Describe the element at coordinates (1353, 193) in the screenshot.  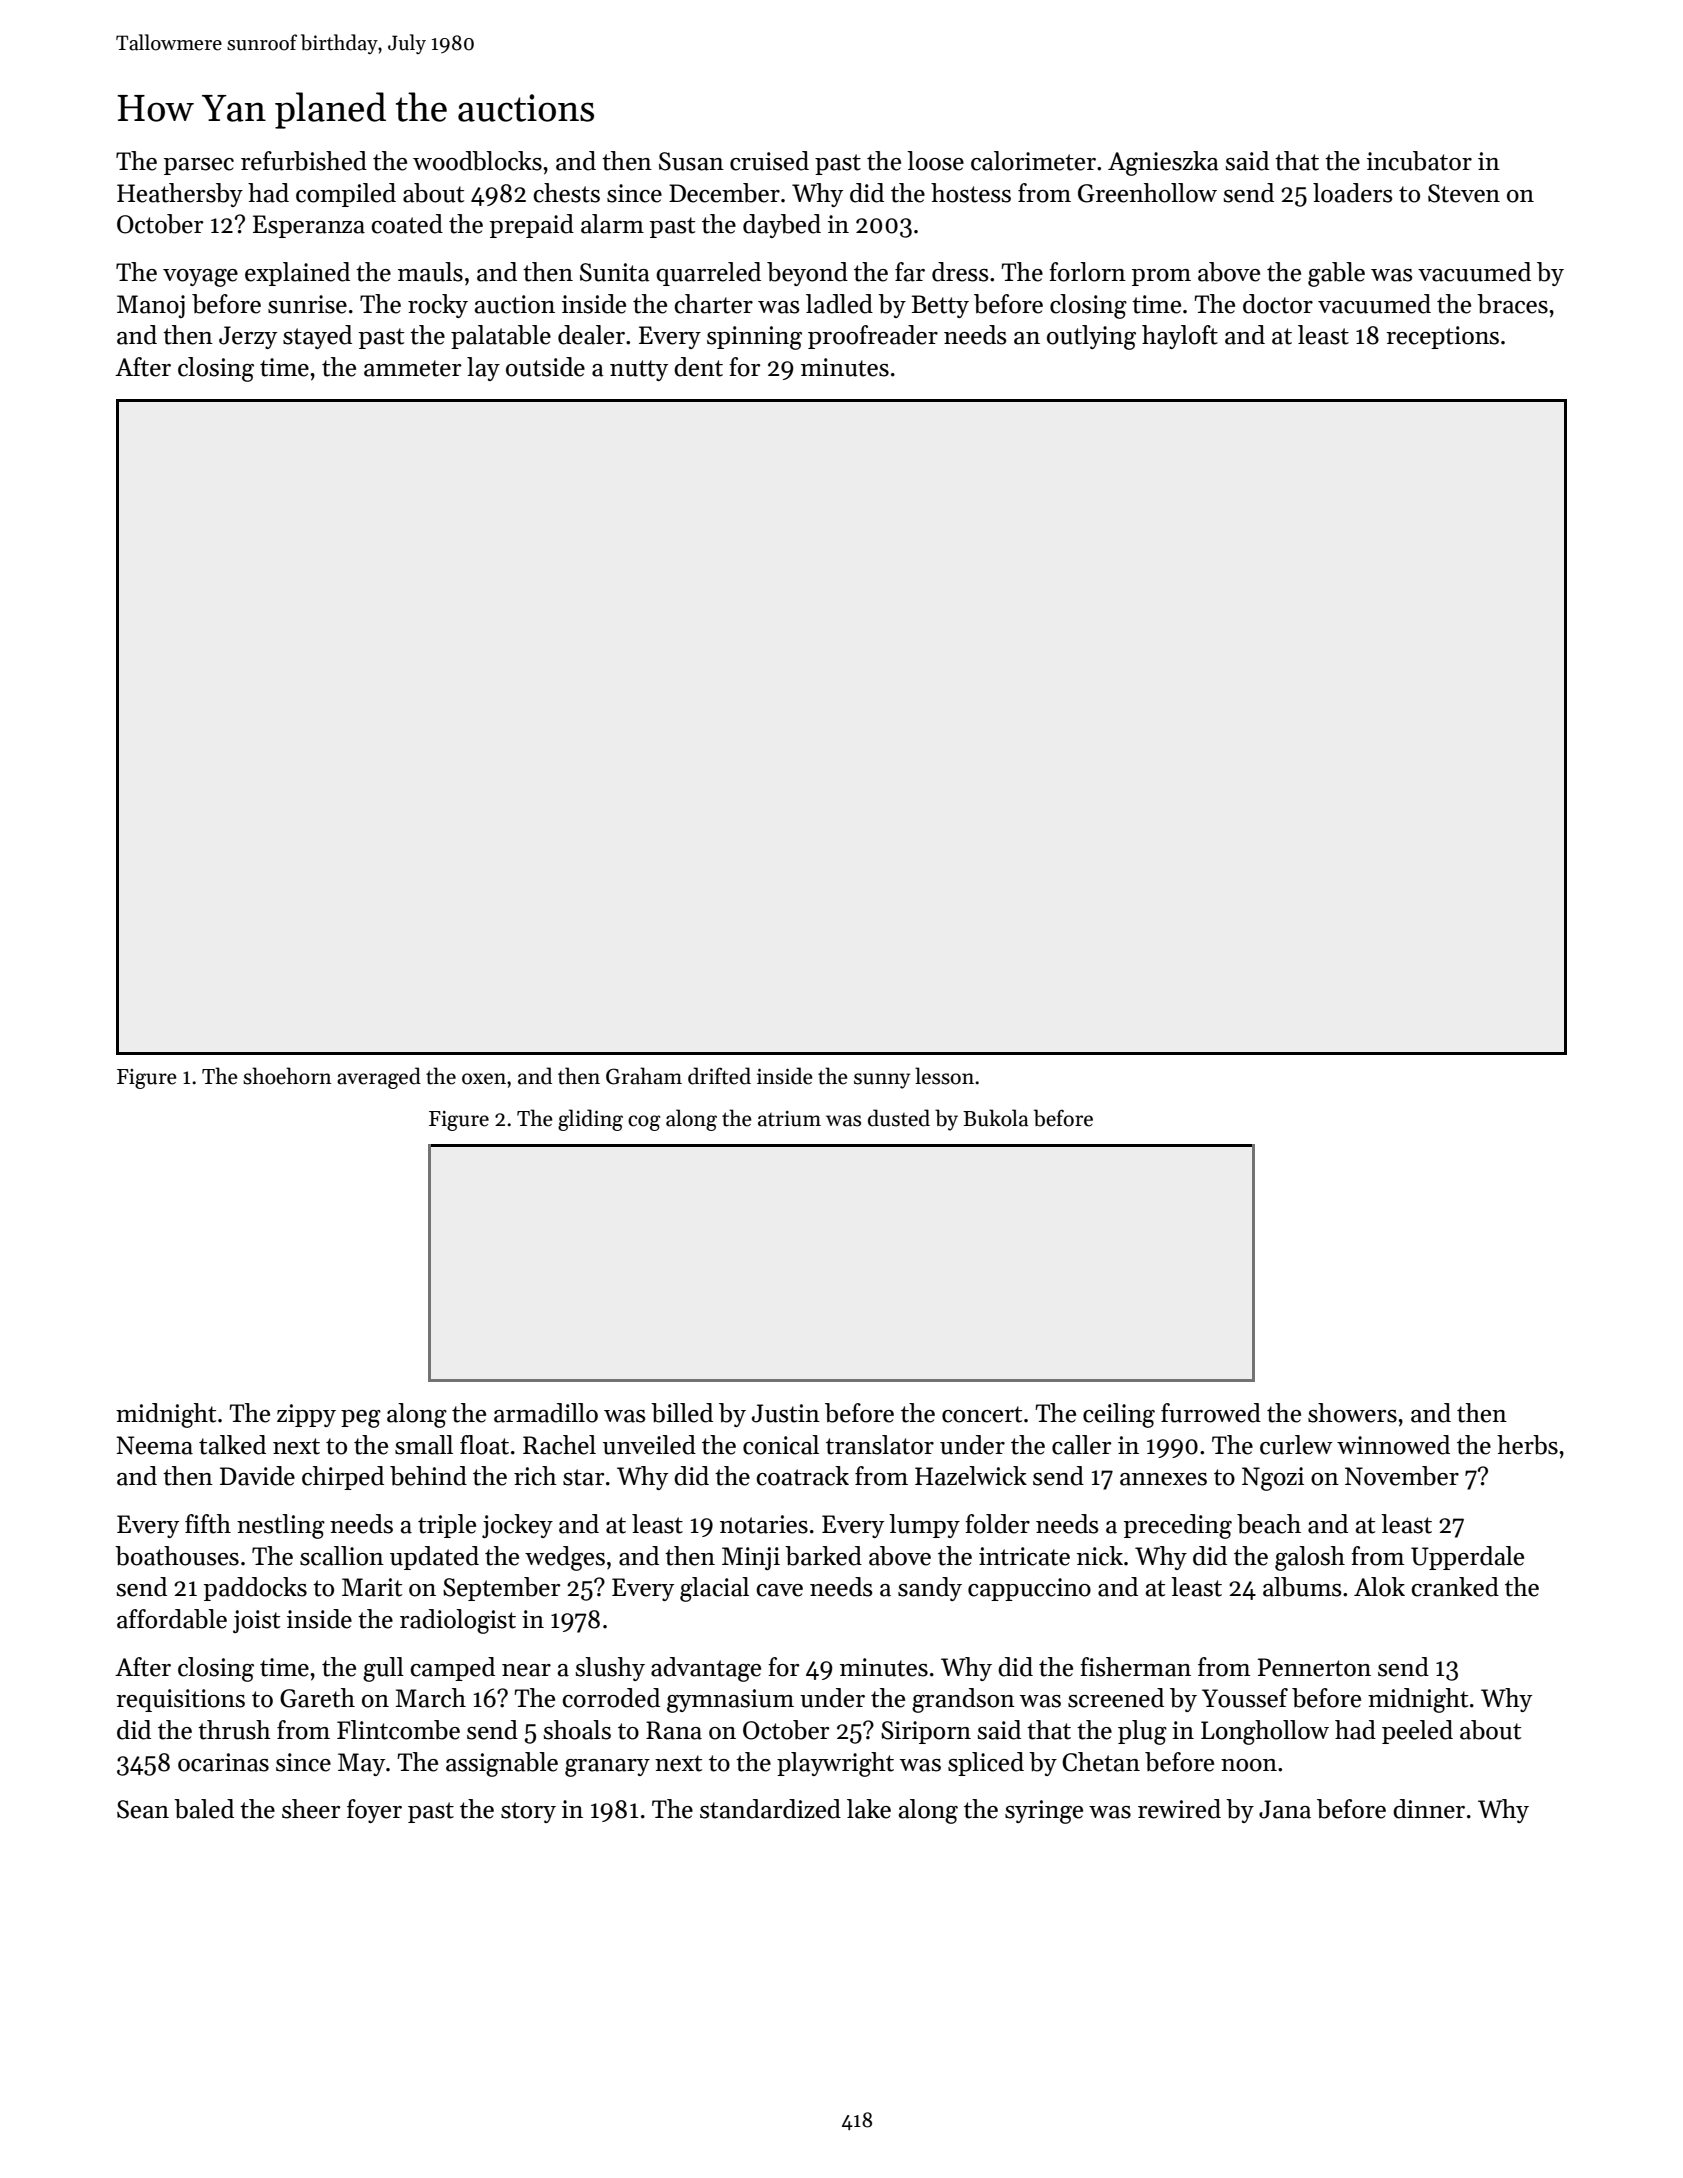
I see `loaders` at that location.
